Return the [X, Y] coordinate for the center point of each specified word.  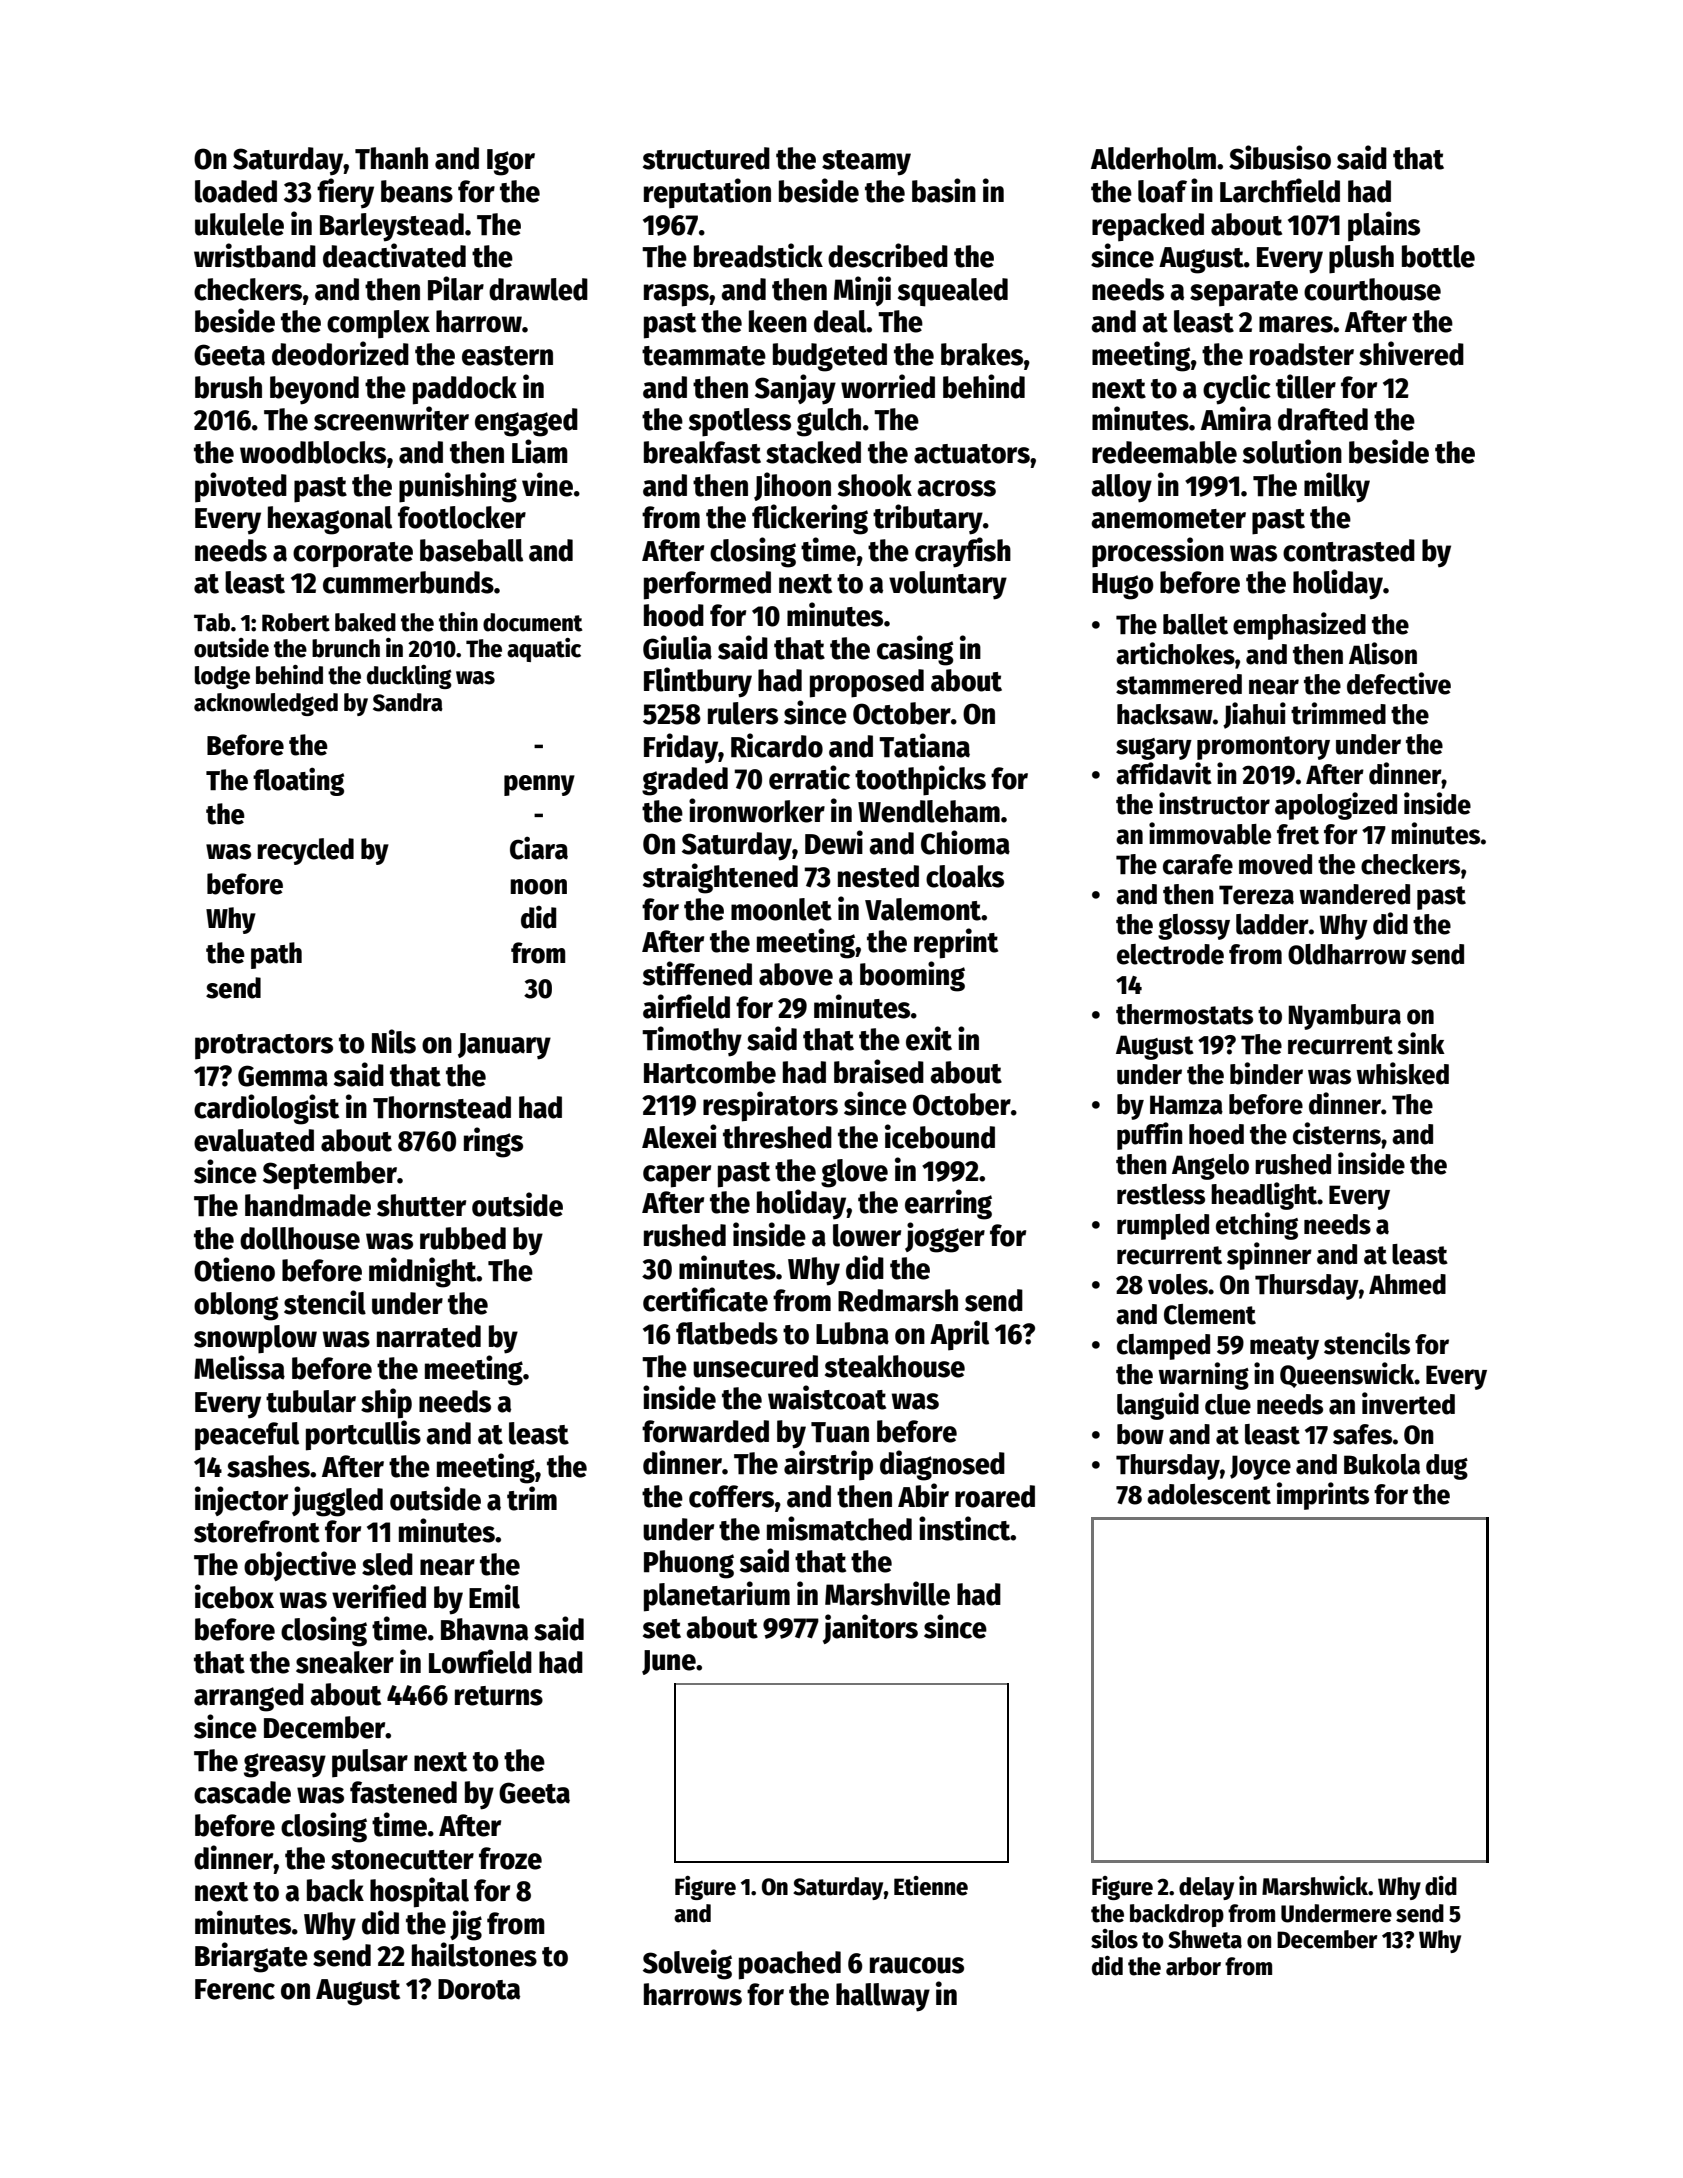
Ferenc [235, 1989]
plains [1384, 226]
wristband [255, 255]
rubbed [463, 1238]
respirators [770, 1106]
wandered [1354, 894]
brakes [982, 354]
